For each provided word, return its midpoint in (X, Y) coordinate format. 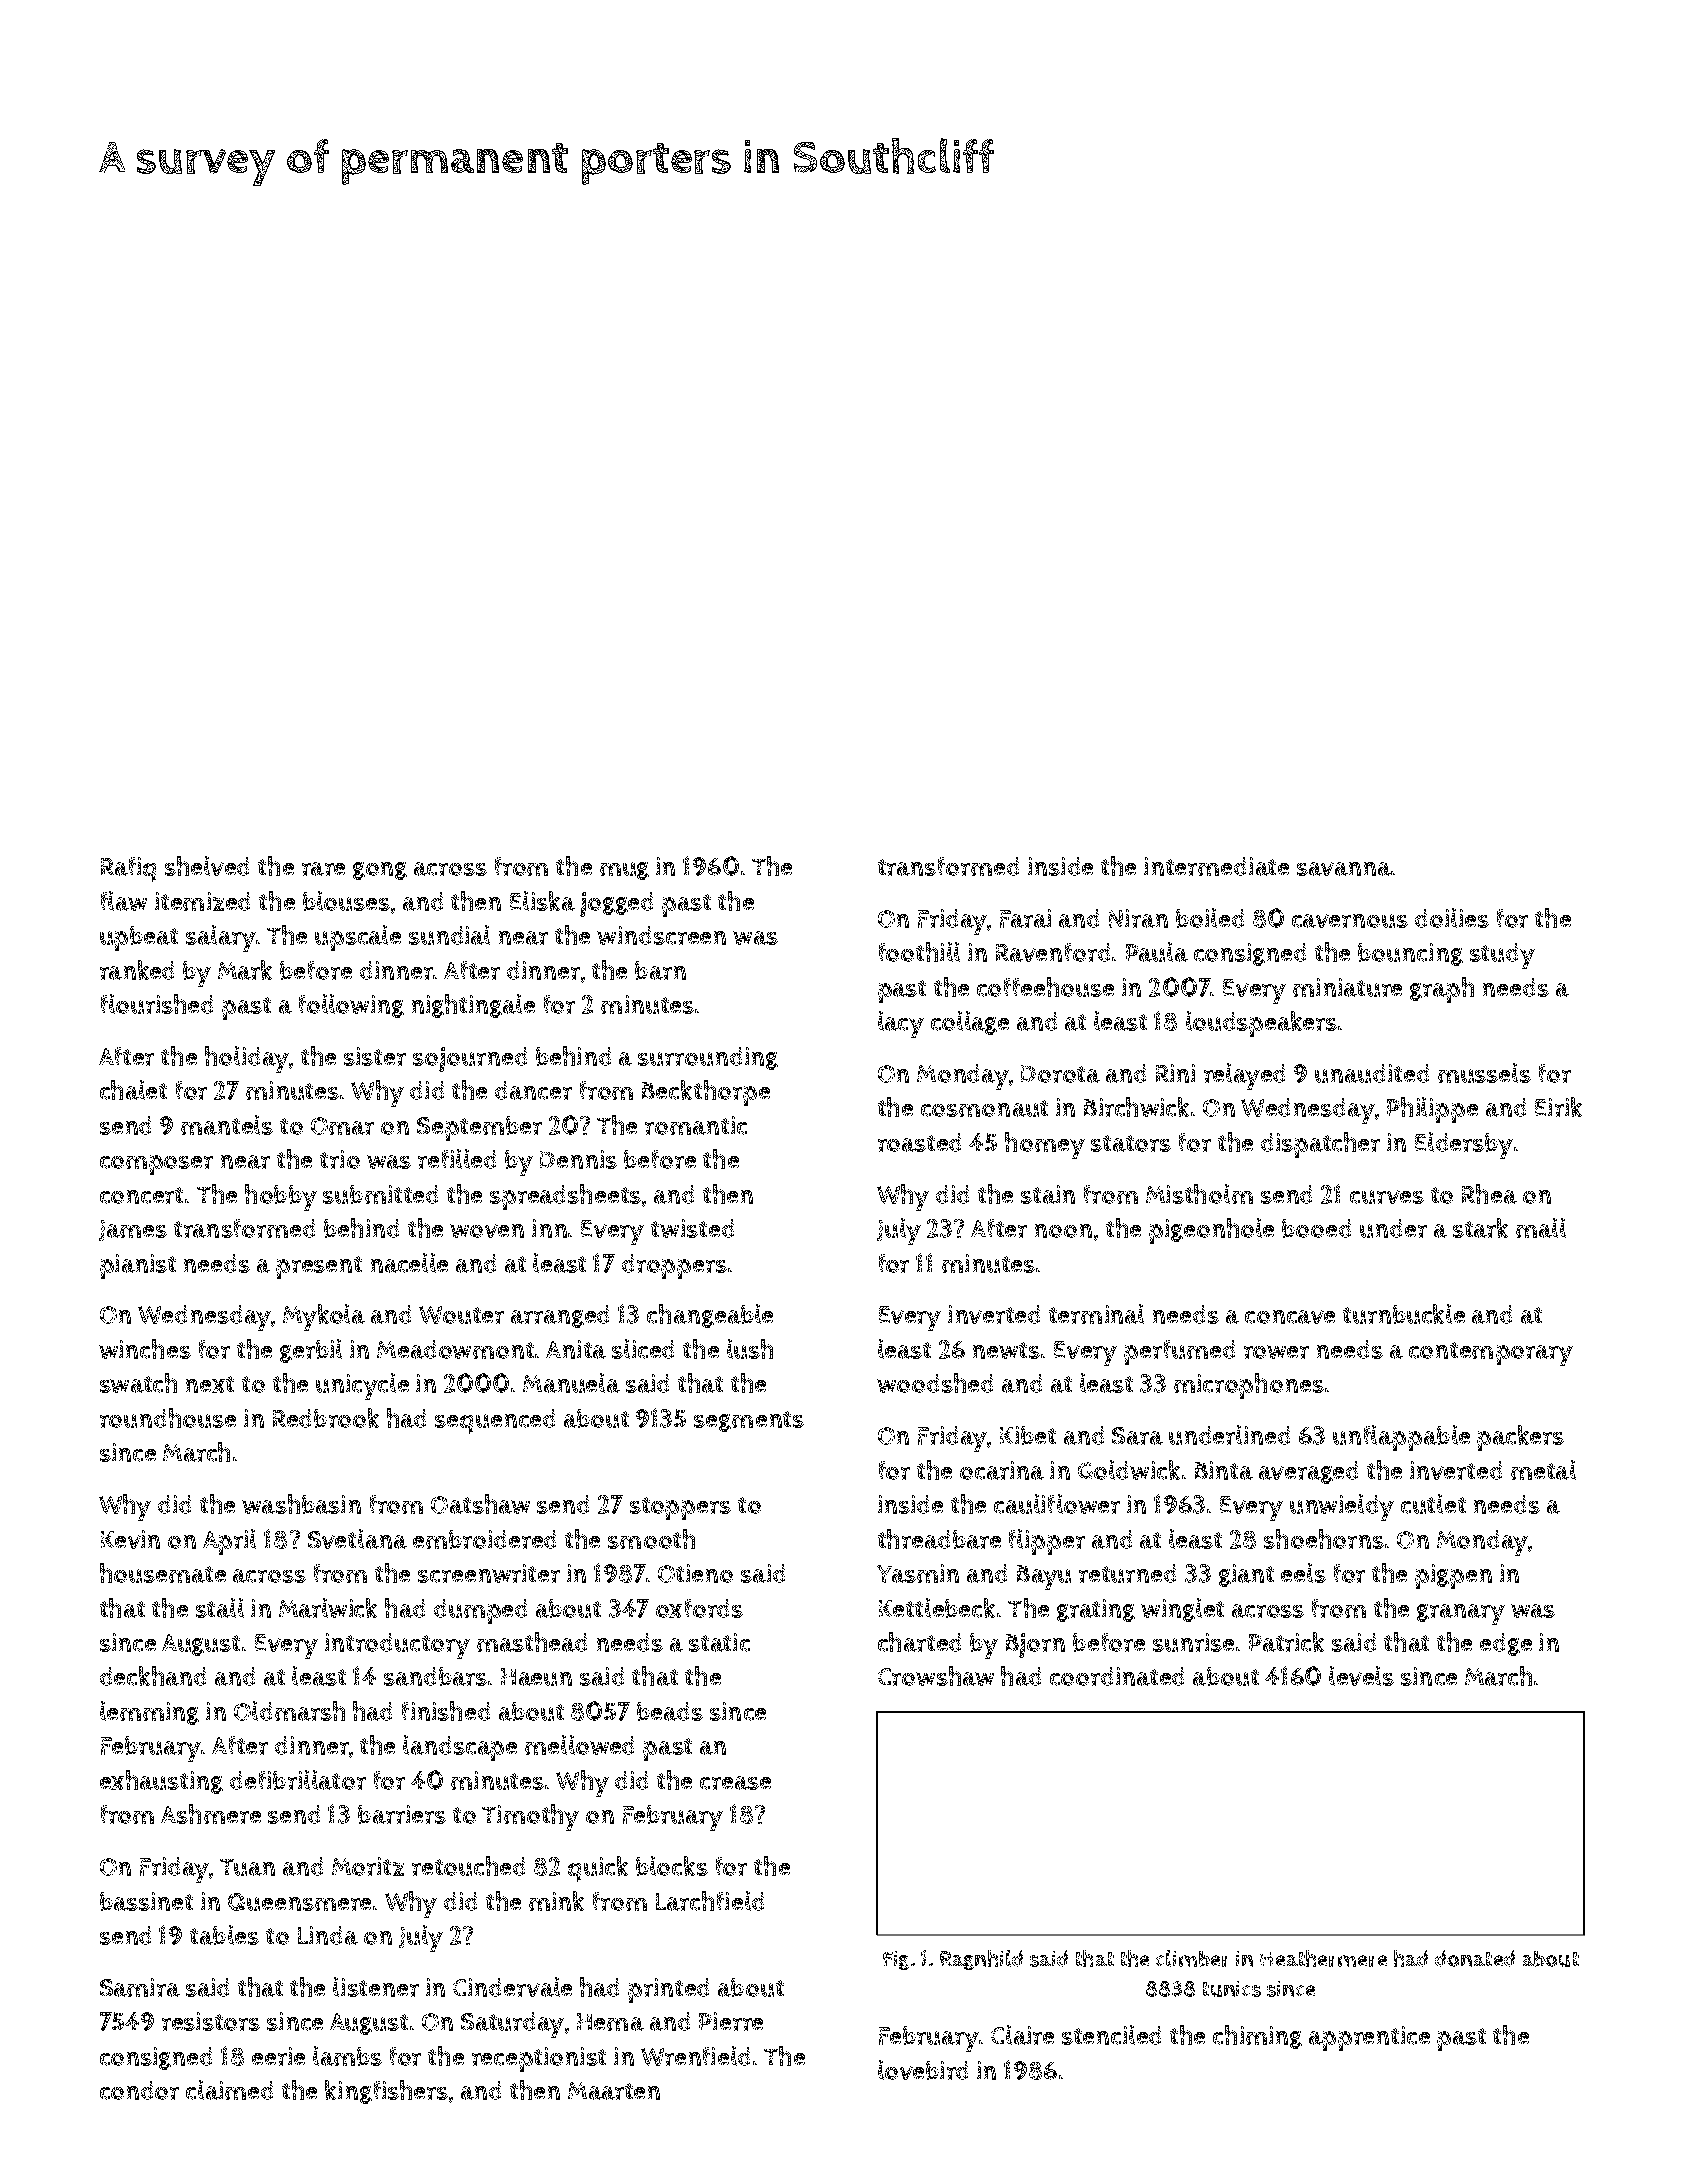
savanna (1344, 869)
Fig (896, 1960)
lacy (901, 1024)
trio (340, 1159)
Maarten (614, 2091)
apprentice (1369, 2038)
